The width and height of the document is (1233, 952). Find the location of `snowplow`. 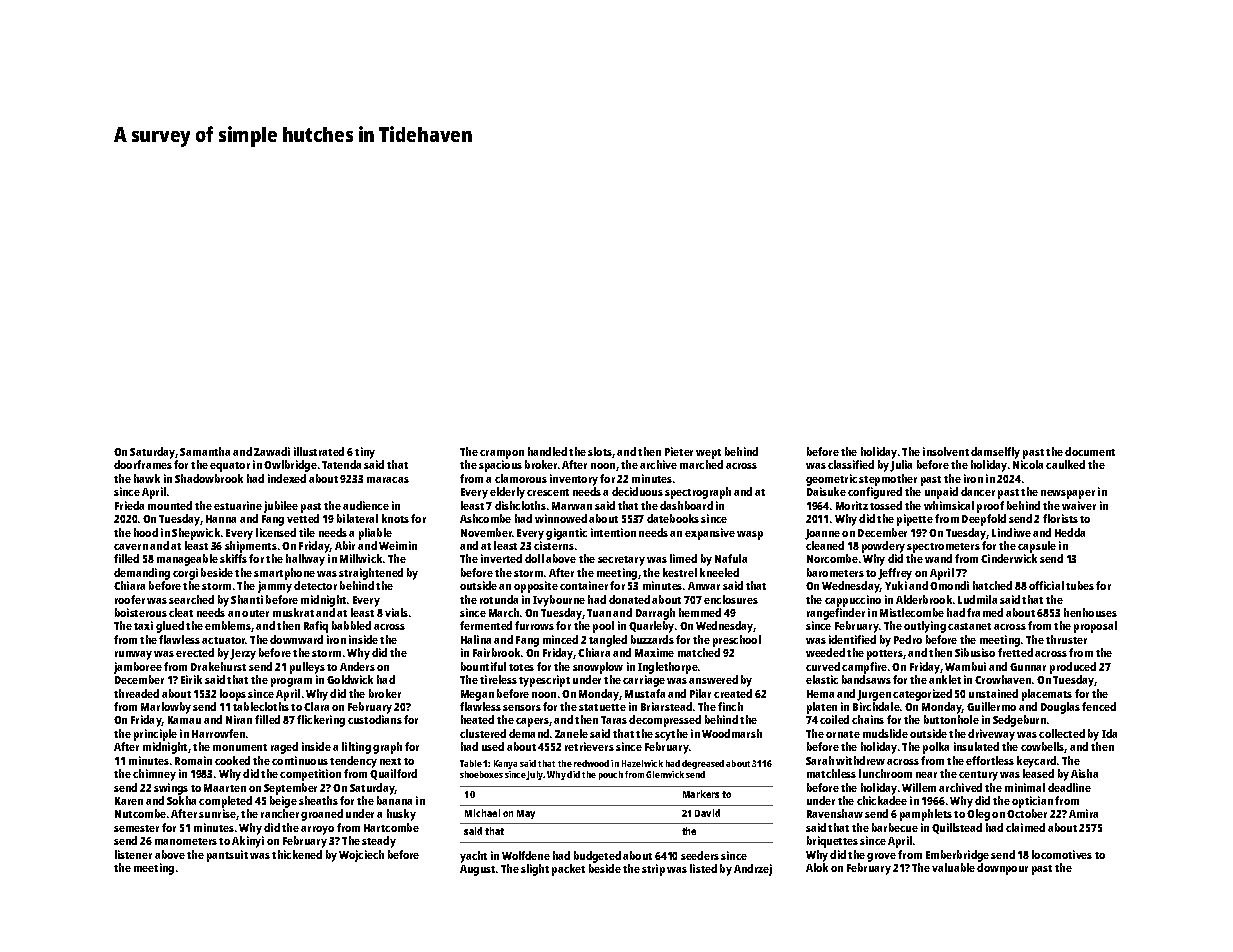

snowplow is located at coordinates (598, 668).
